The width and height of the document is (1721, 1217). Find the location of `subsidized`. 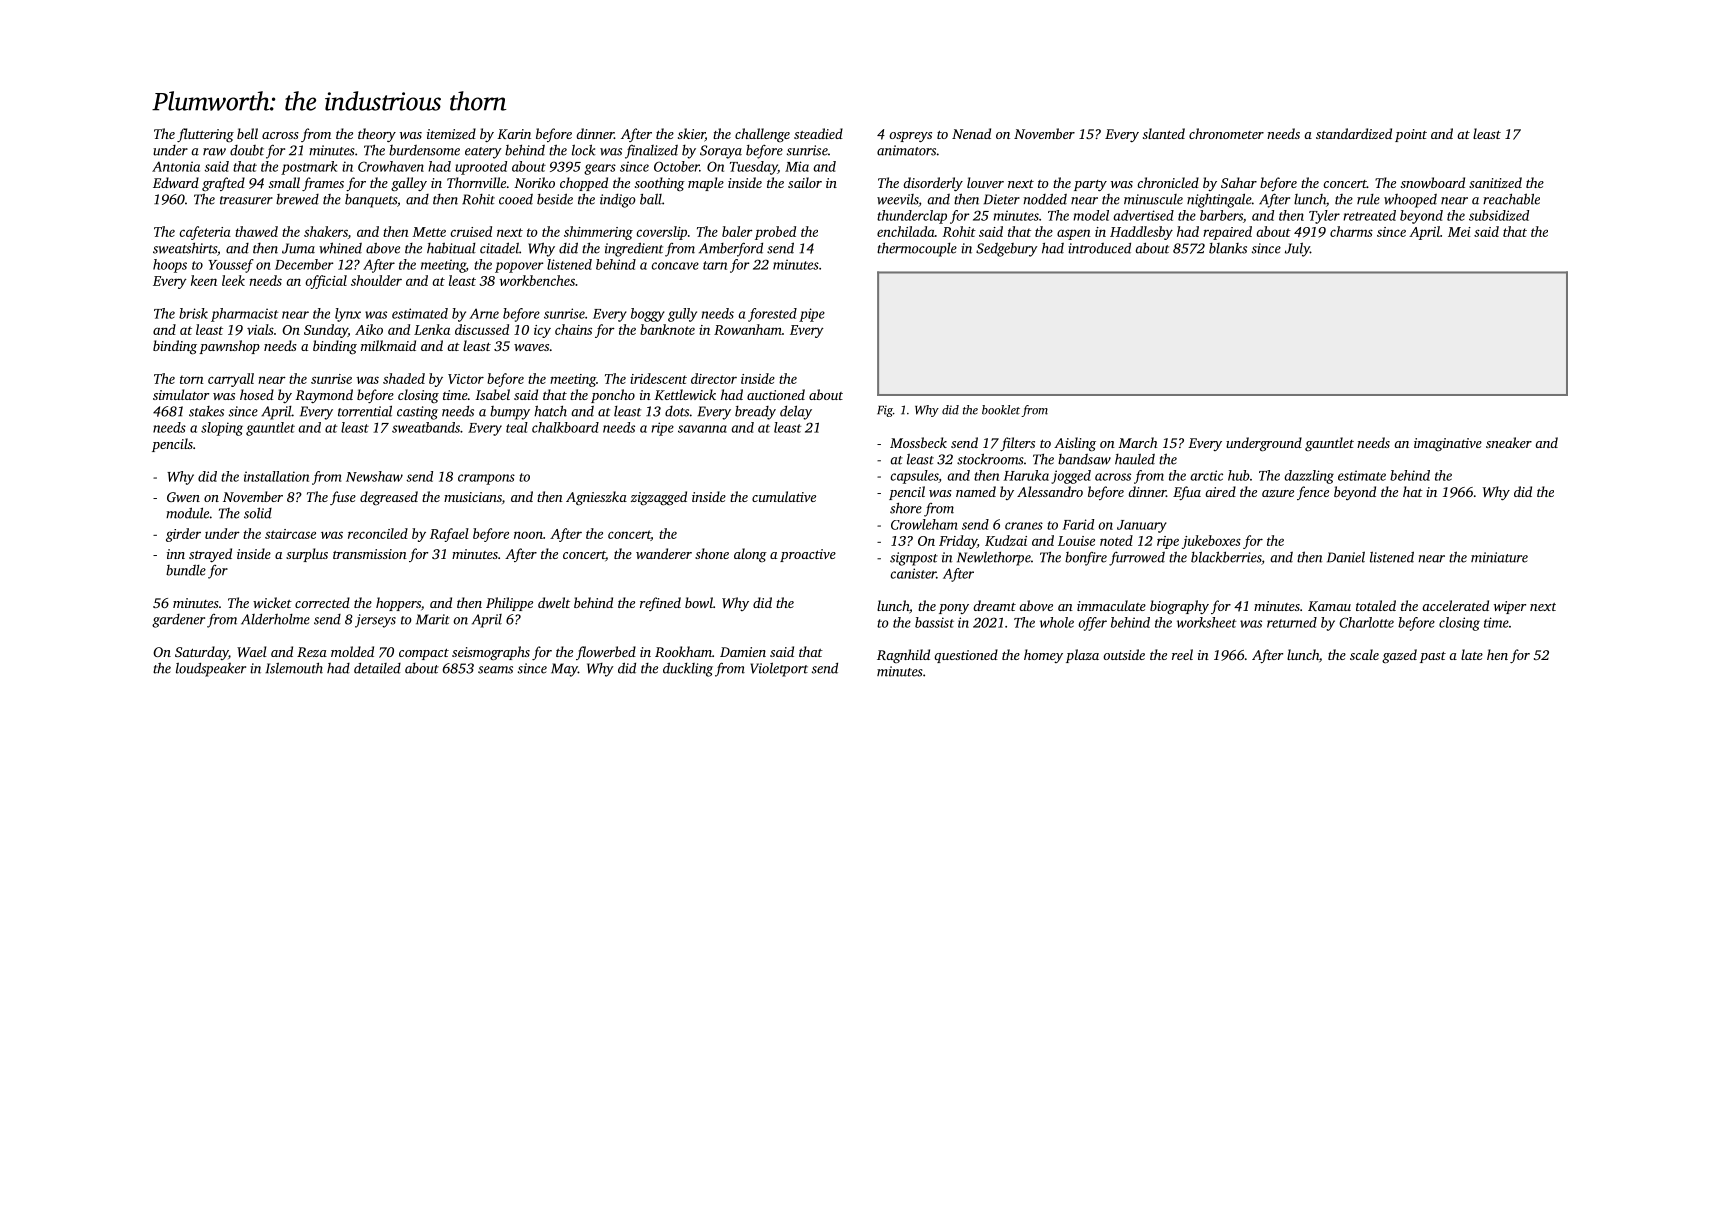

subsidized is located at coordinates (1499, 215).
